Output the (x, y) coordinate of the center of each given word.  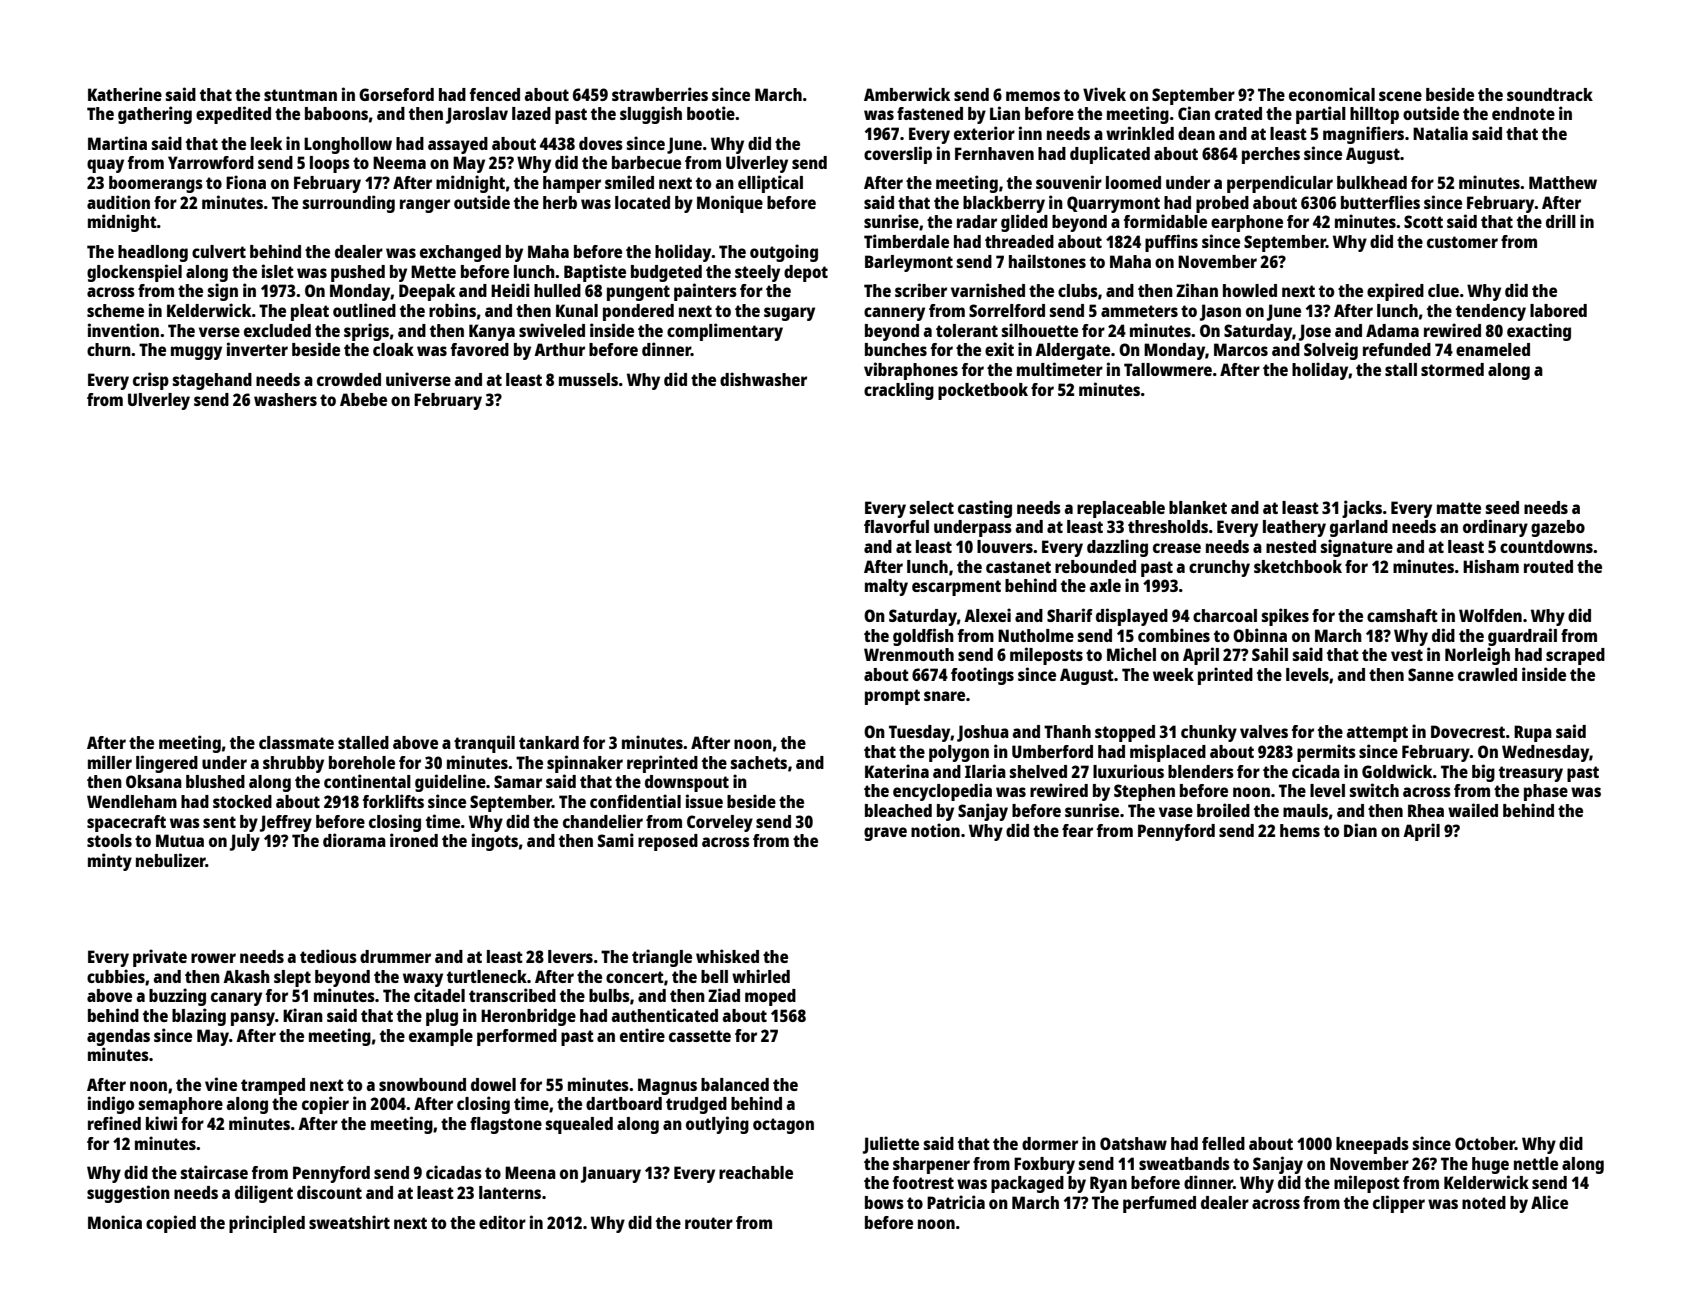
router (709, 1223)
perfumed (1159, 1204)
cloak (393, 349)
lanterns (510, 1192)
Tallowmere (1168, 369)
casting (985, 509)
